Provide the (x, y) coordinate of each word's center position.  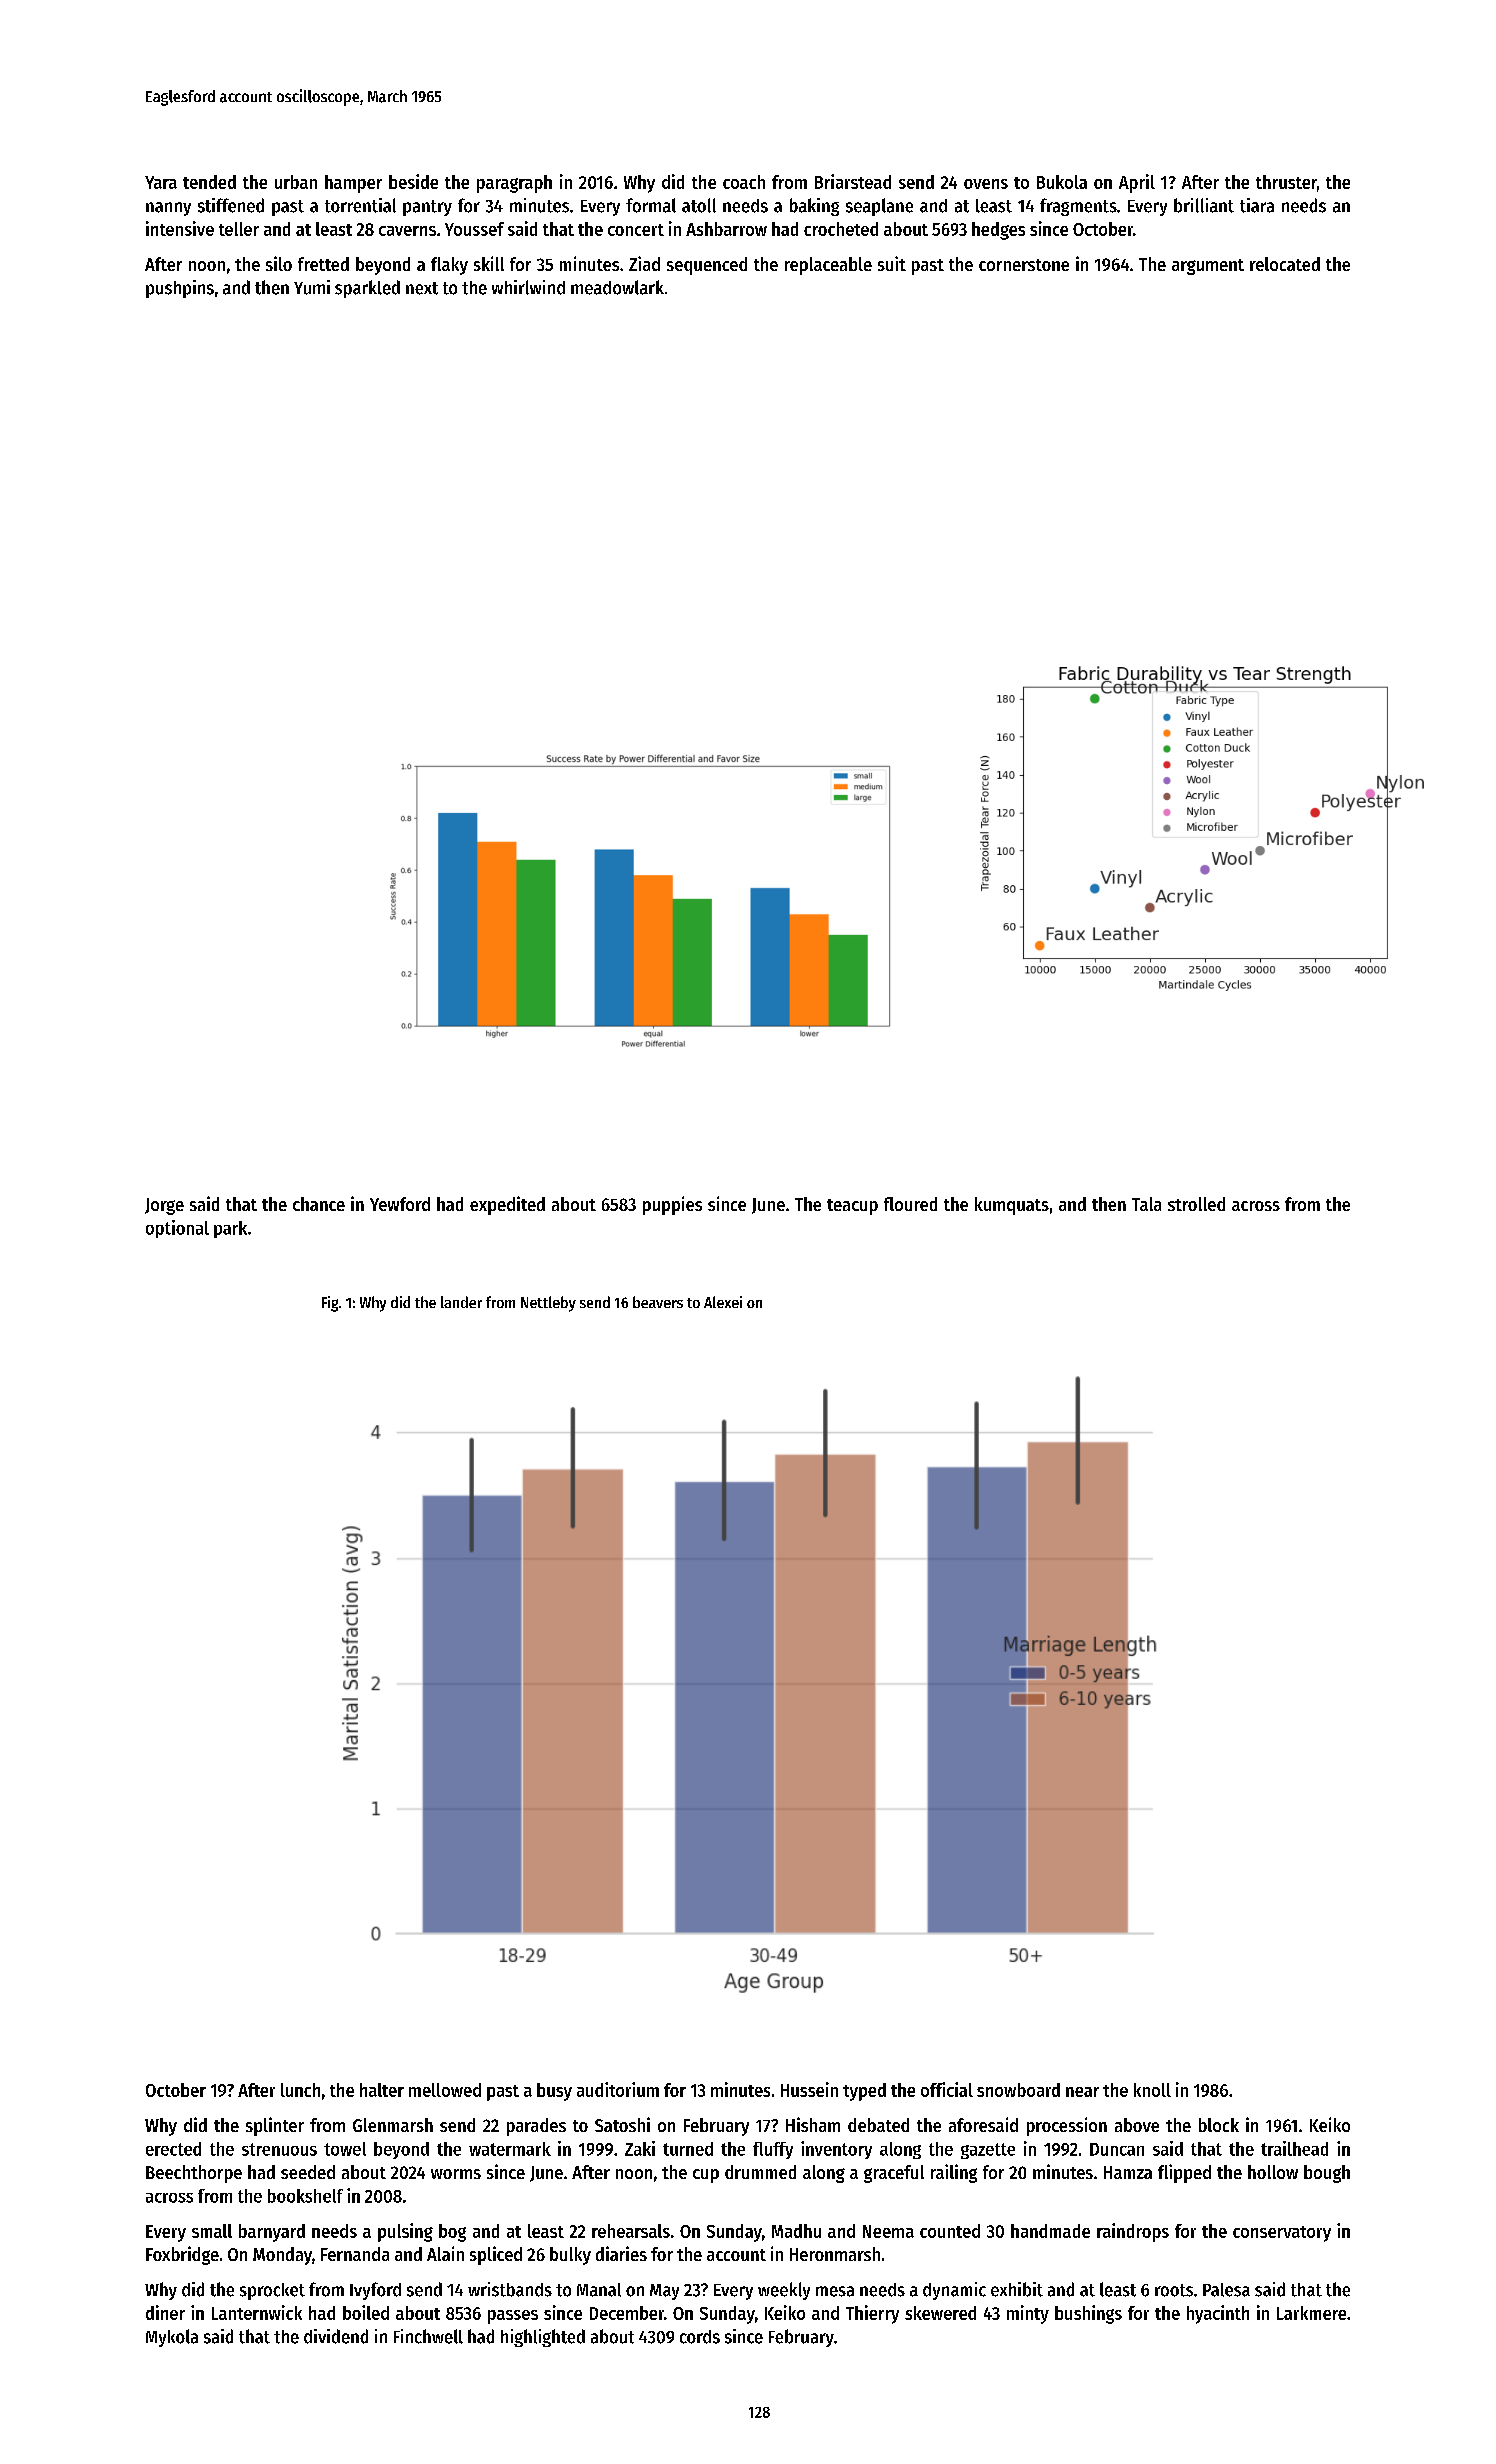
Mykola (172, 2338)
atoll (699, 205)
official (947, 2089)
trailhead (1294, 2148)
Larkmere (1311, 2313)
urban (296, 182)
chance (319, 1204)
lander (461, 1302)
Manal (599, 2290)
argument (1208, 267)
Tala (1146, 1204)
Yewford (400, 1204)
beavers (658, 1302)
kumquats (1012, 1206)
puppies (672, 1205)
